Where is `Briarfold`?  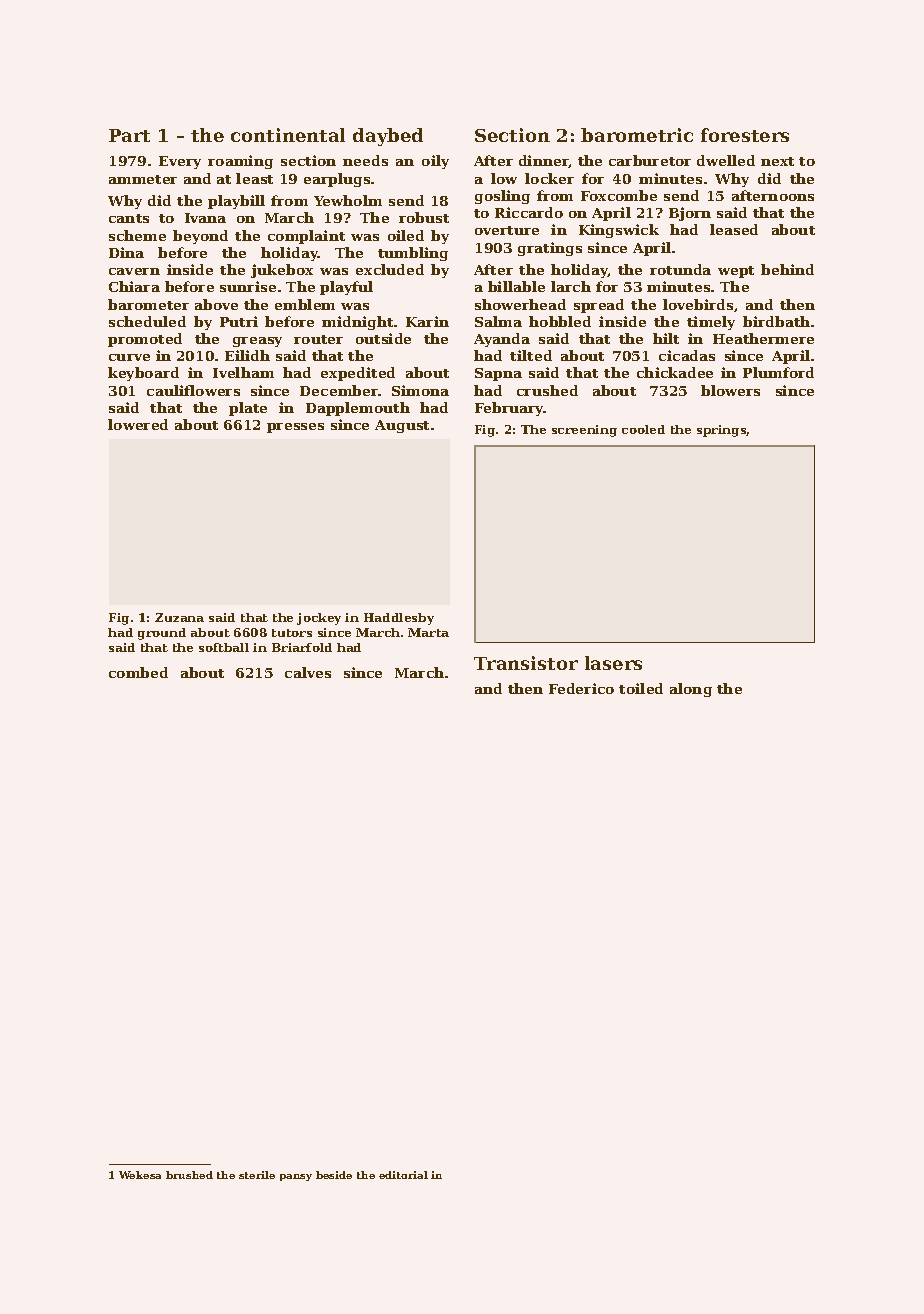 Briarfold is located at coordinates (302, 647).
